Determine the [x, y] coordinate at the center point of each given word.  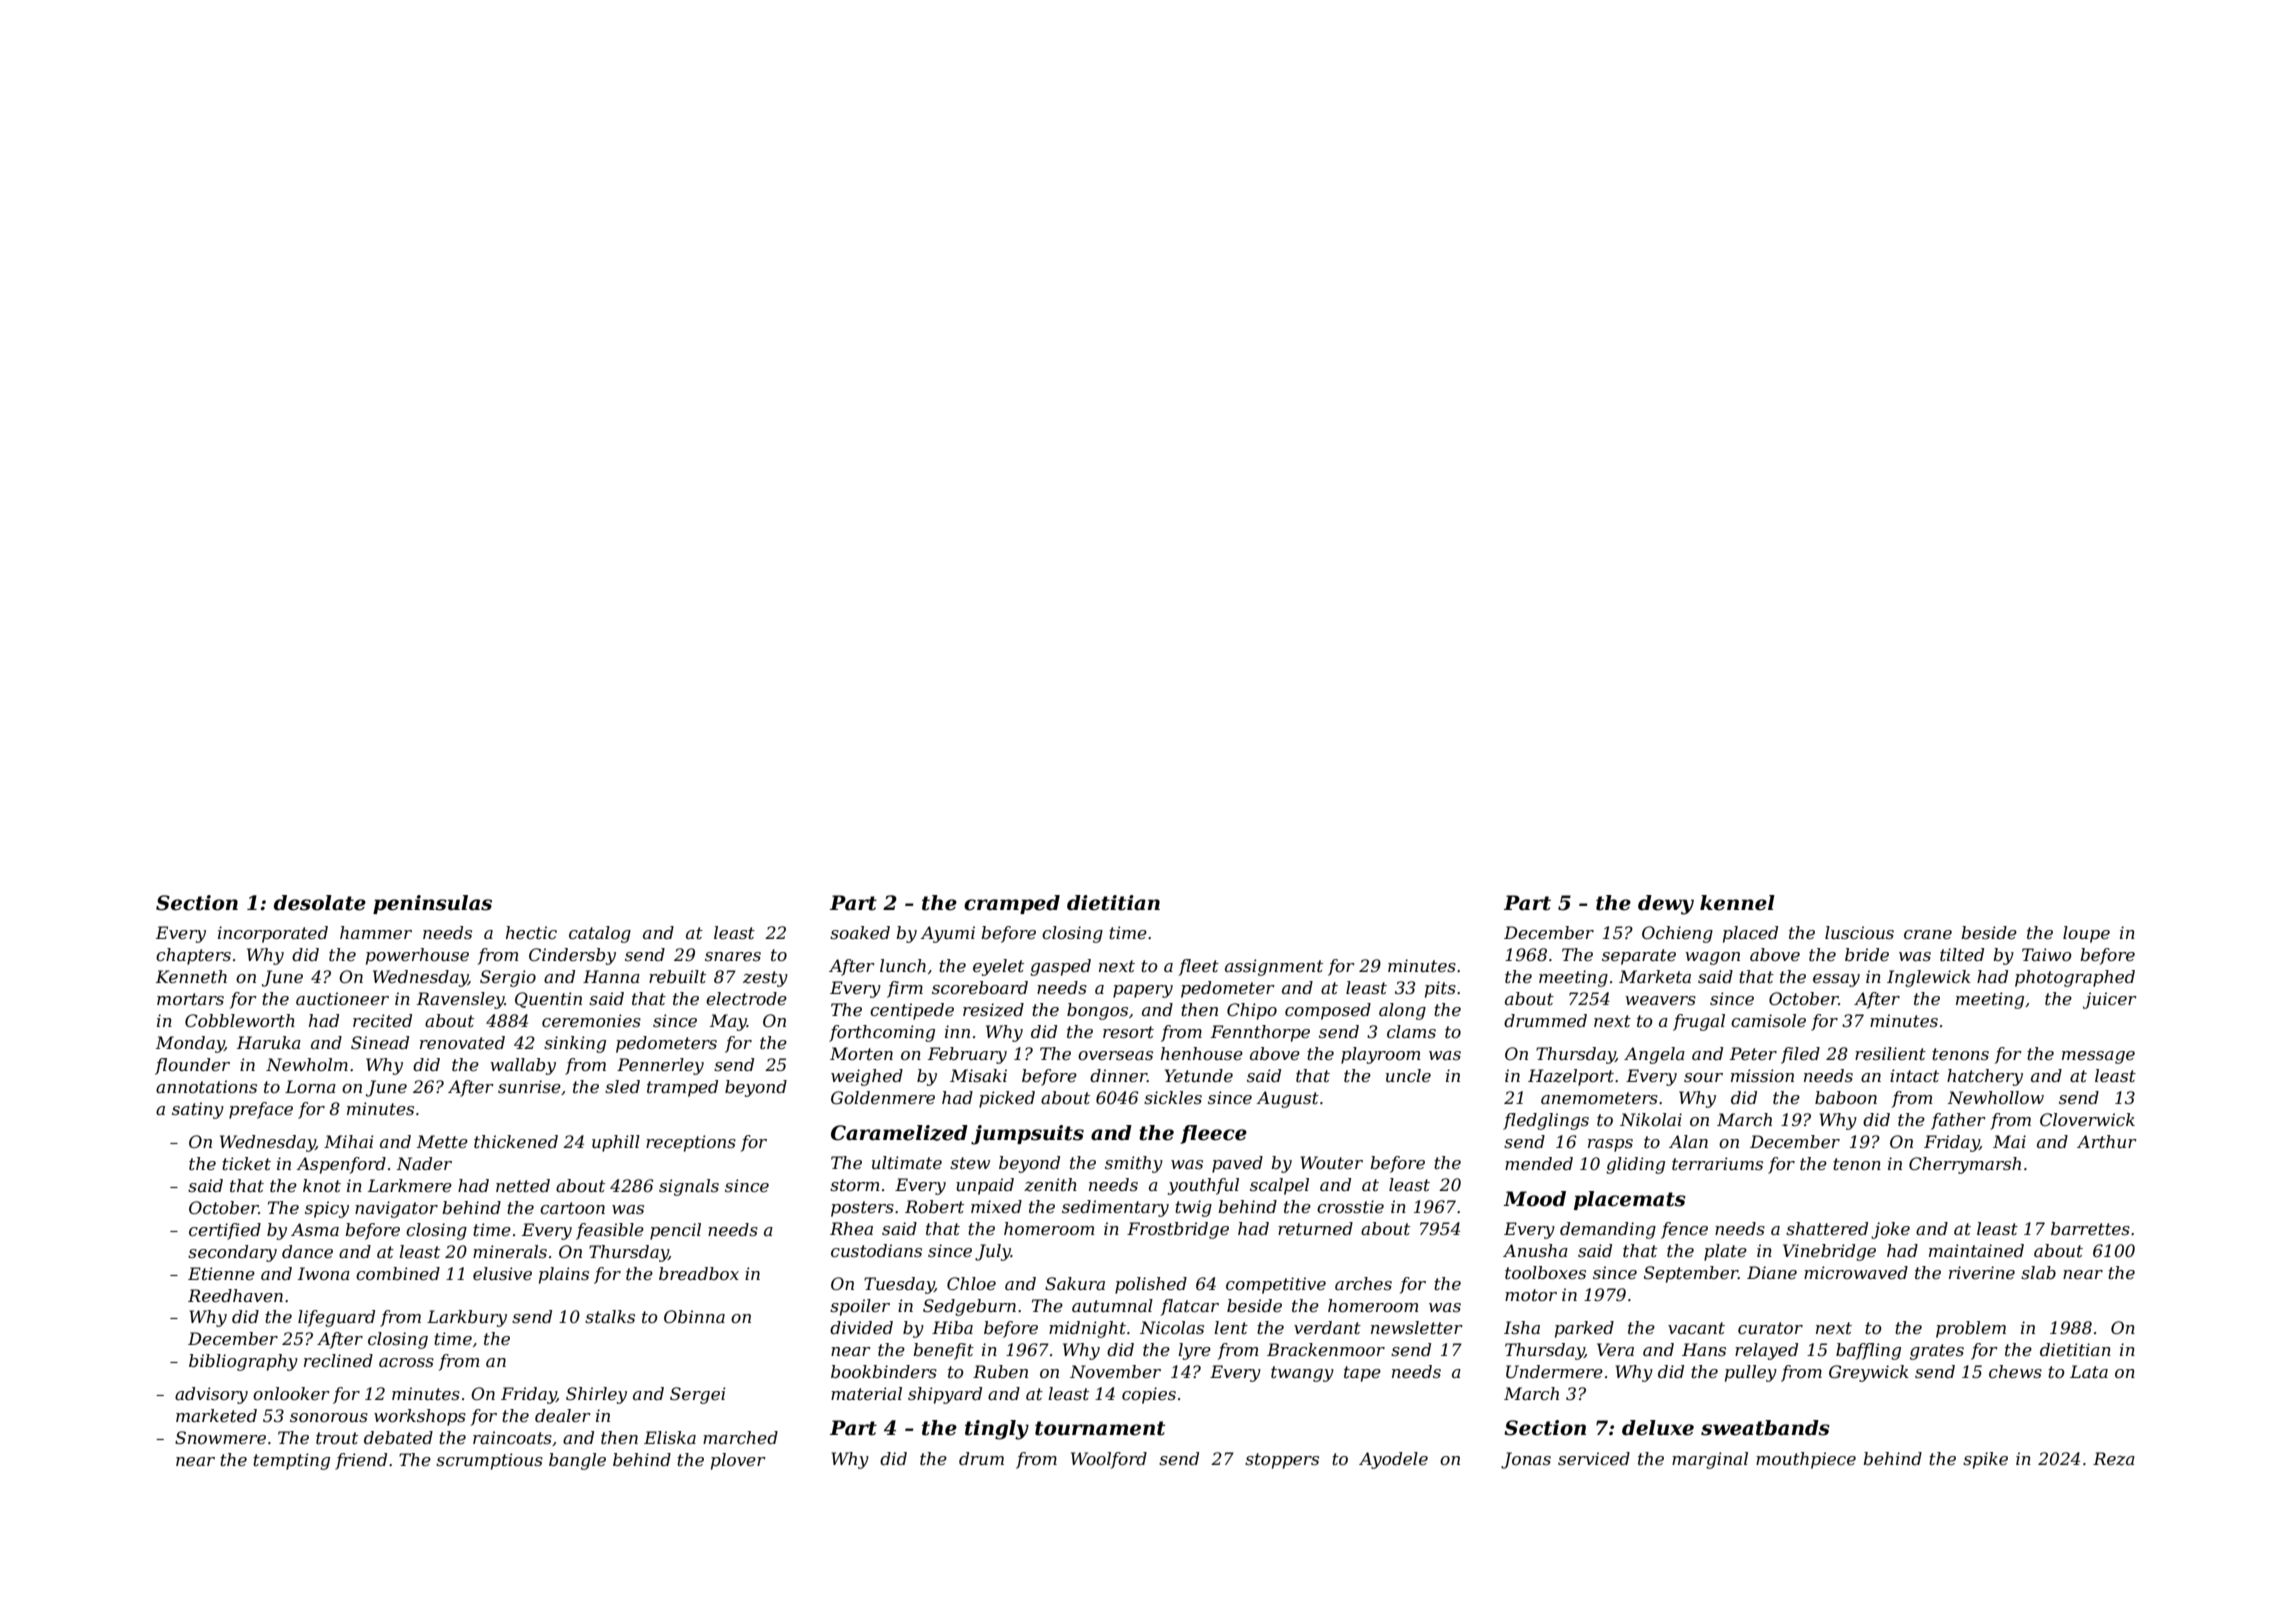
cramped [1012, 904]
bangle [577, 1461]
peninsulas [432, 904]
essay [1836, 980]
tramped [682, 1088]
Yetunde [1199, 1075]
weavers [1660, 1000]
